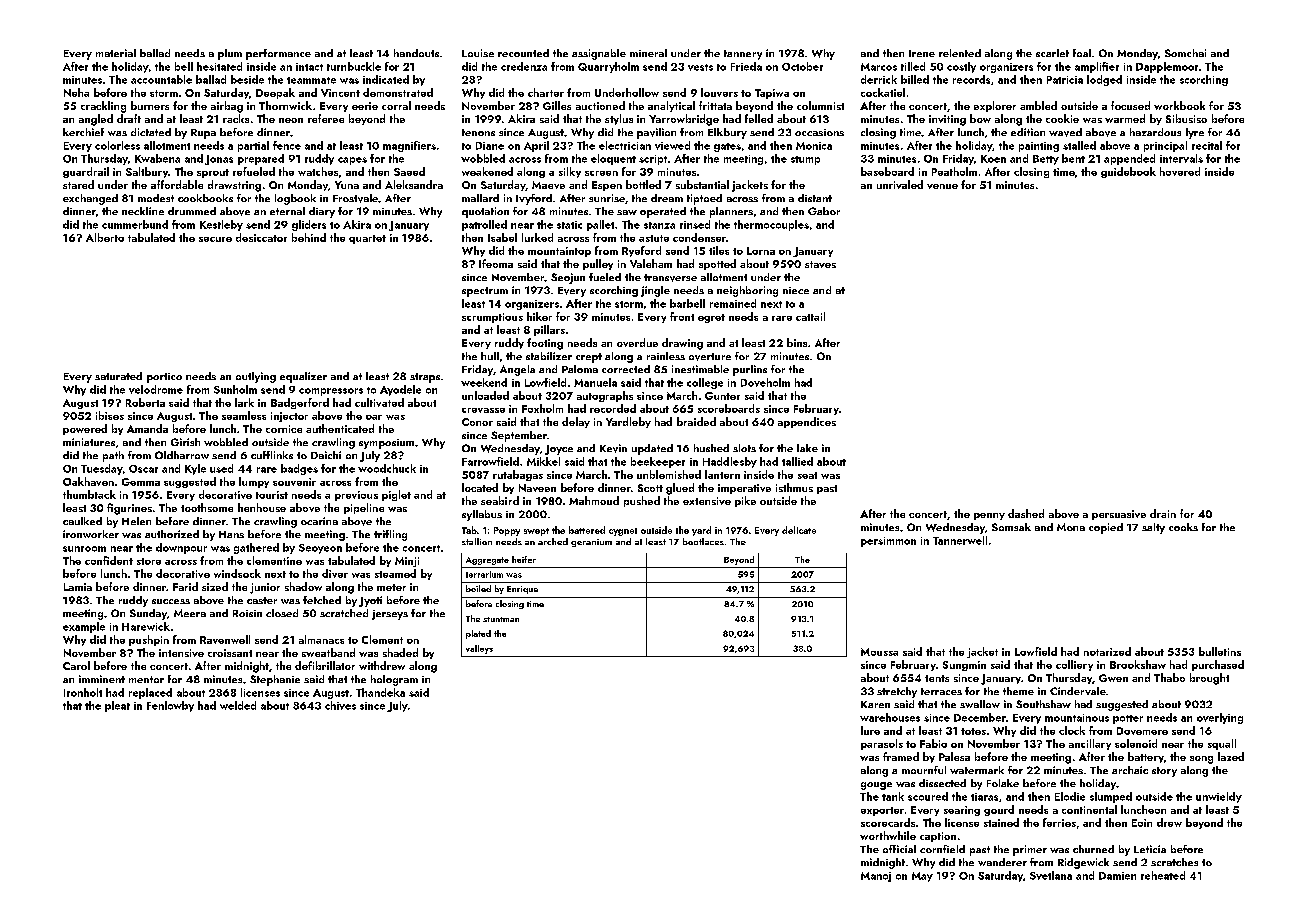 Image resolution: width=1308 pixels, height=924 pixels. Describe the element at coordinates (170, 706) in the document. I see `Fenlowby` at that location.
